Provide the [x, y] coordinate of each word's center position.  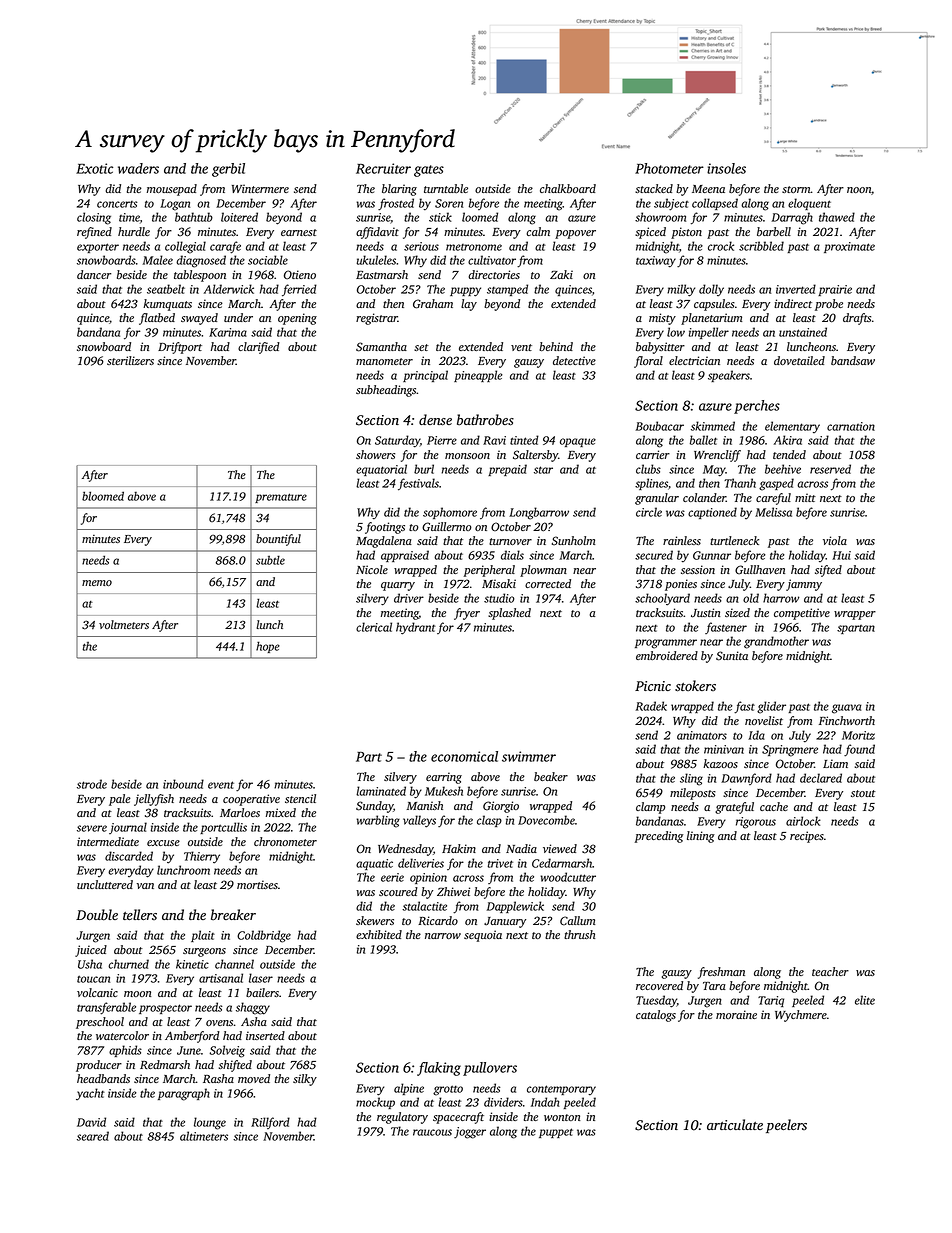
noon [859, 190]
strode [92, 784]
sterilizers [130, 360]
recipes [807, 837]
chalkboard [568, 188]
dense [435, 420]
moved [254, 1078]
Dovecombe [546, 820]
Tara [714, 986]
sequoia [483, 936]
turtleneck [734, 540]
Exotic [94, 168]
